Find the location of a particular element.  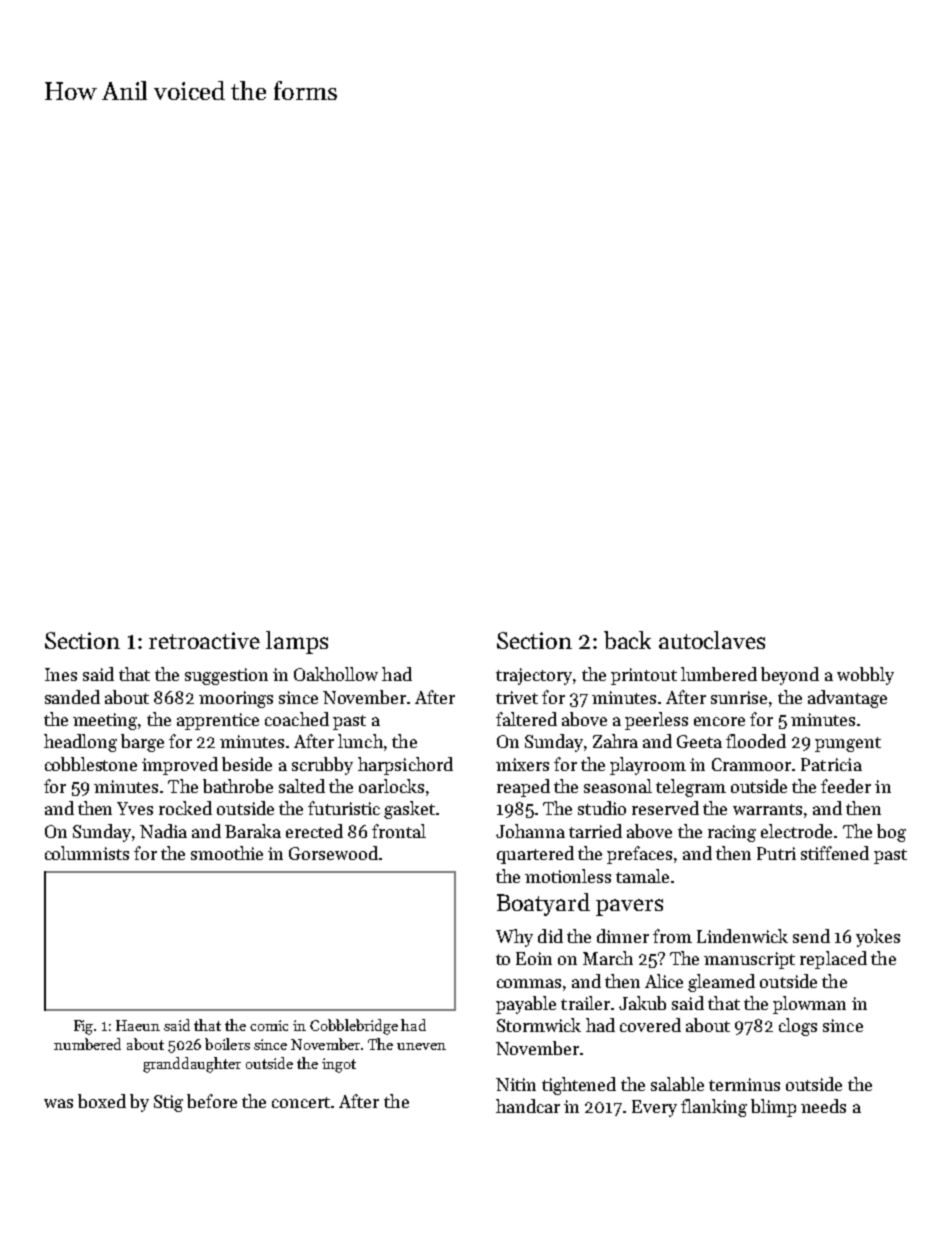

Why is located at coordinates (514, 938).
